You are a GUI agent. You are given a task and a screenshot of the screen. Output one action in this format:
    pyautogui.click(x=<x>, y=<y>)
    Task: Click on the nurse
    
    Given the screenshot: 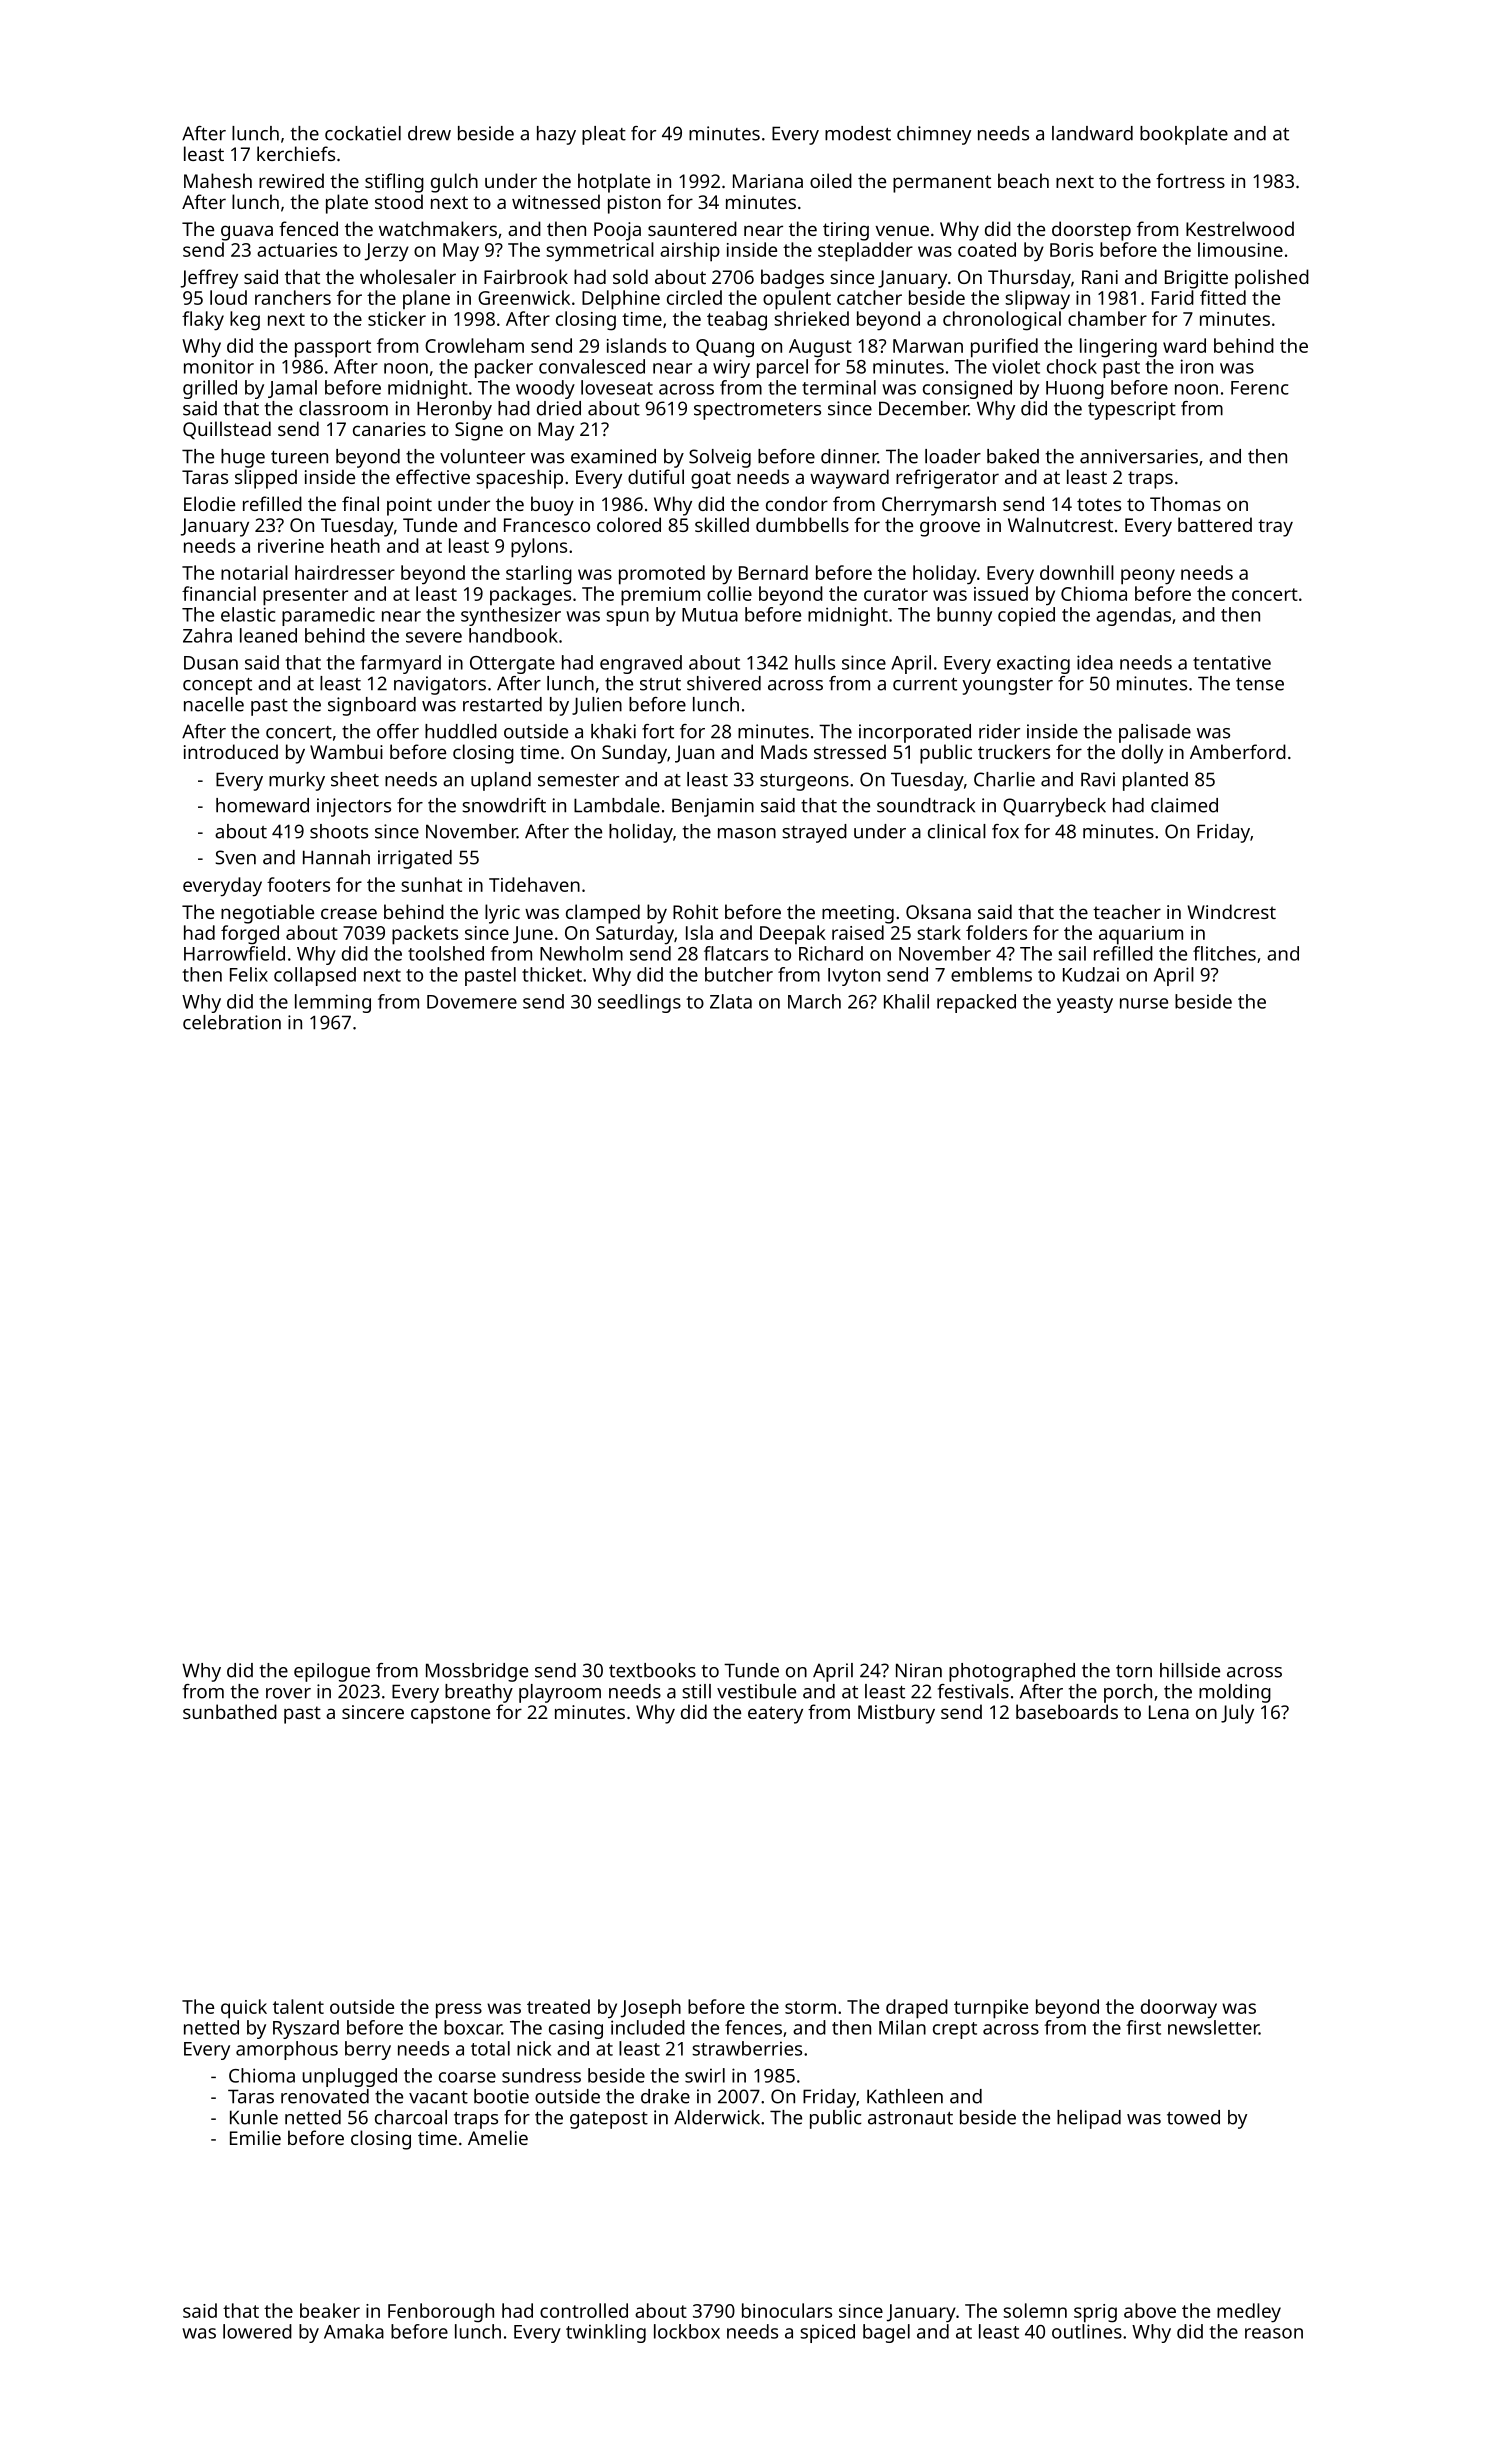 What is the action you would take?
    pyautogui.click(x=1144, y=1003)
